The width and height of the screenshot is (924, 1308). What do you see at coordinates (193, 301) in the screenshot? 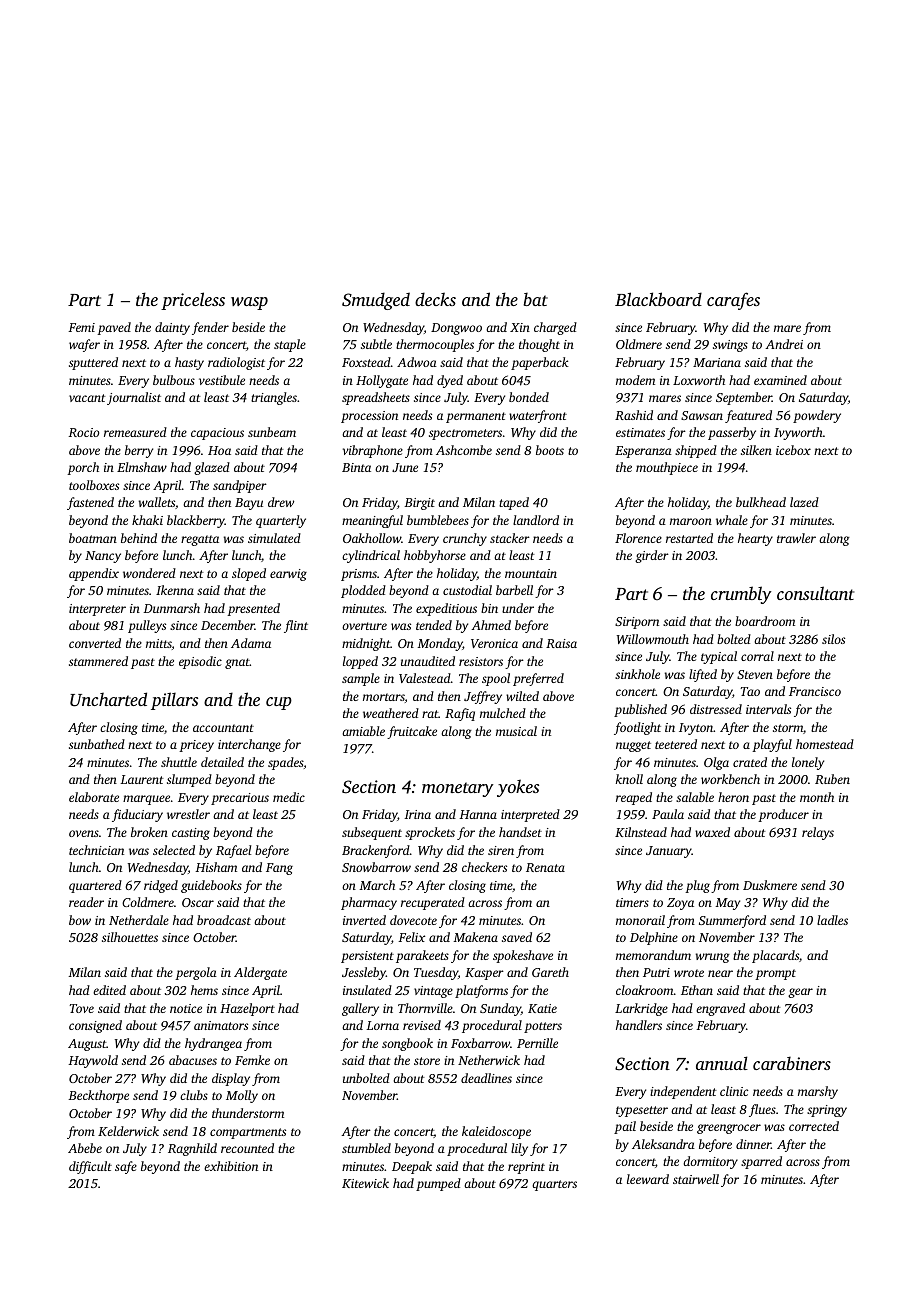
I see `priceless` at bounding box center [193, 301].
